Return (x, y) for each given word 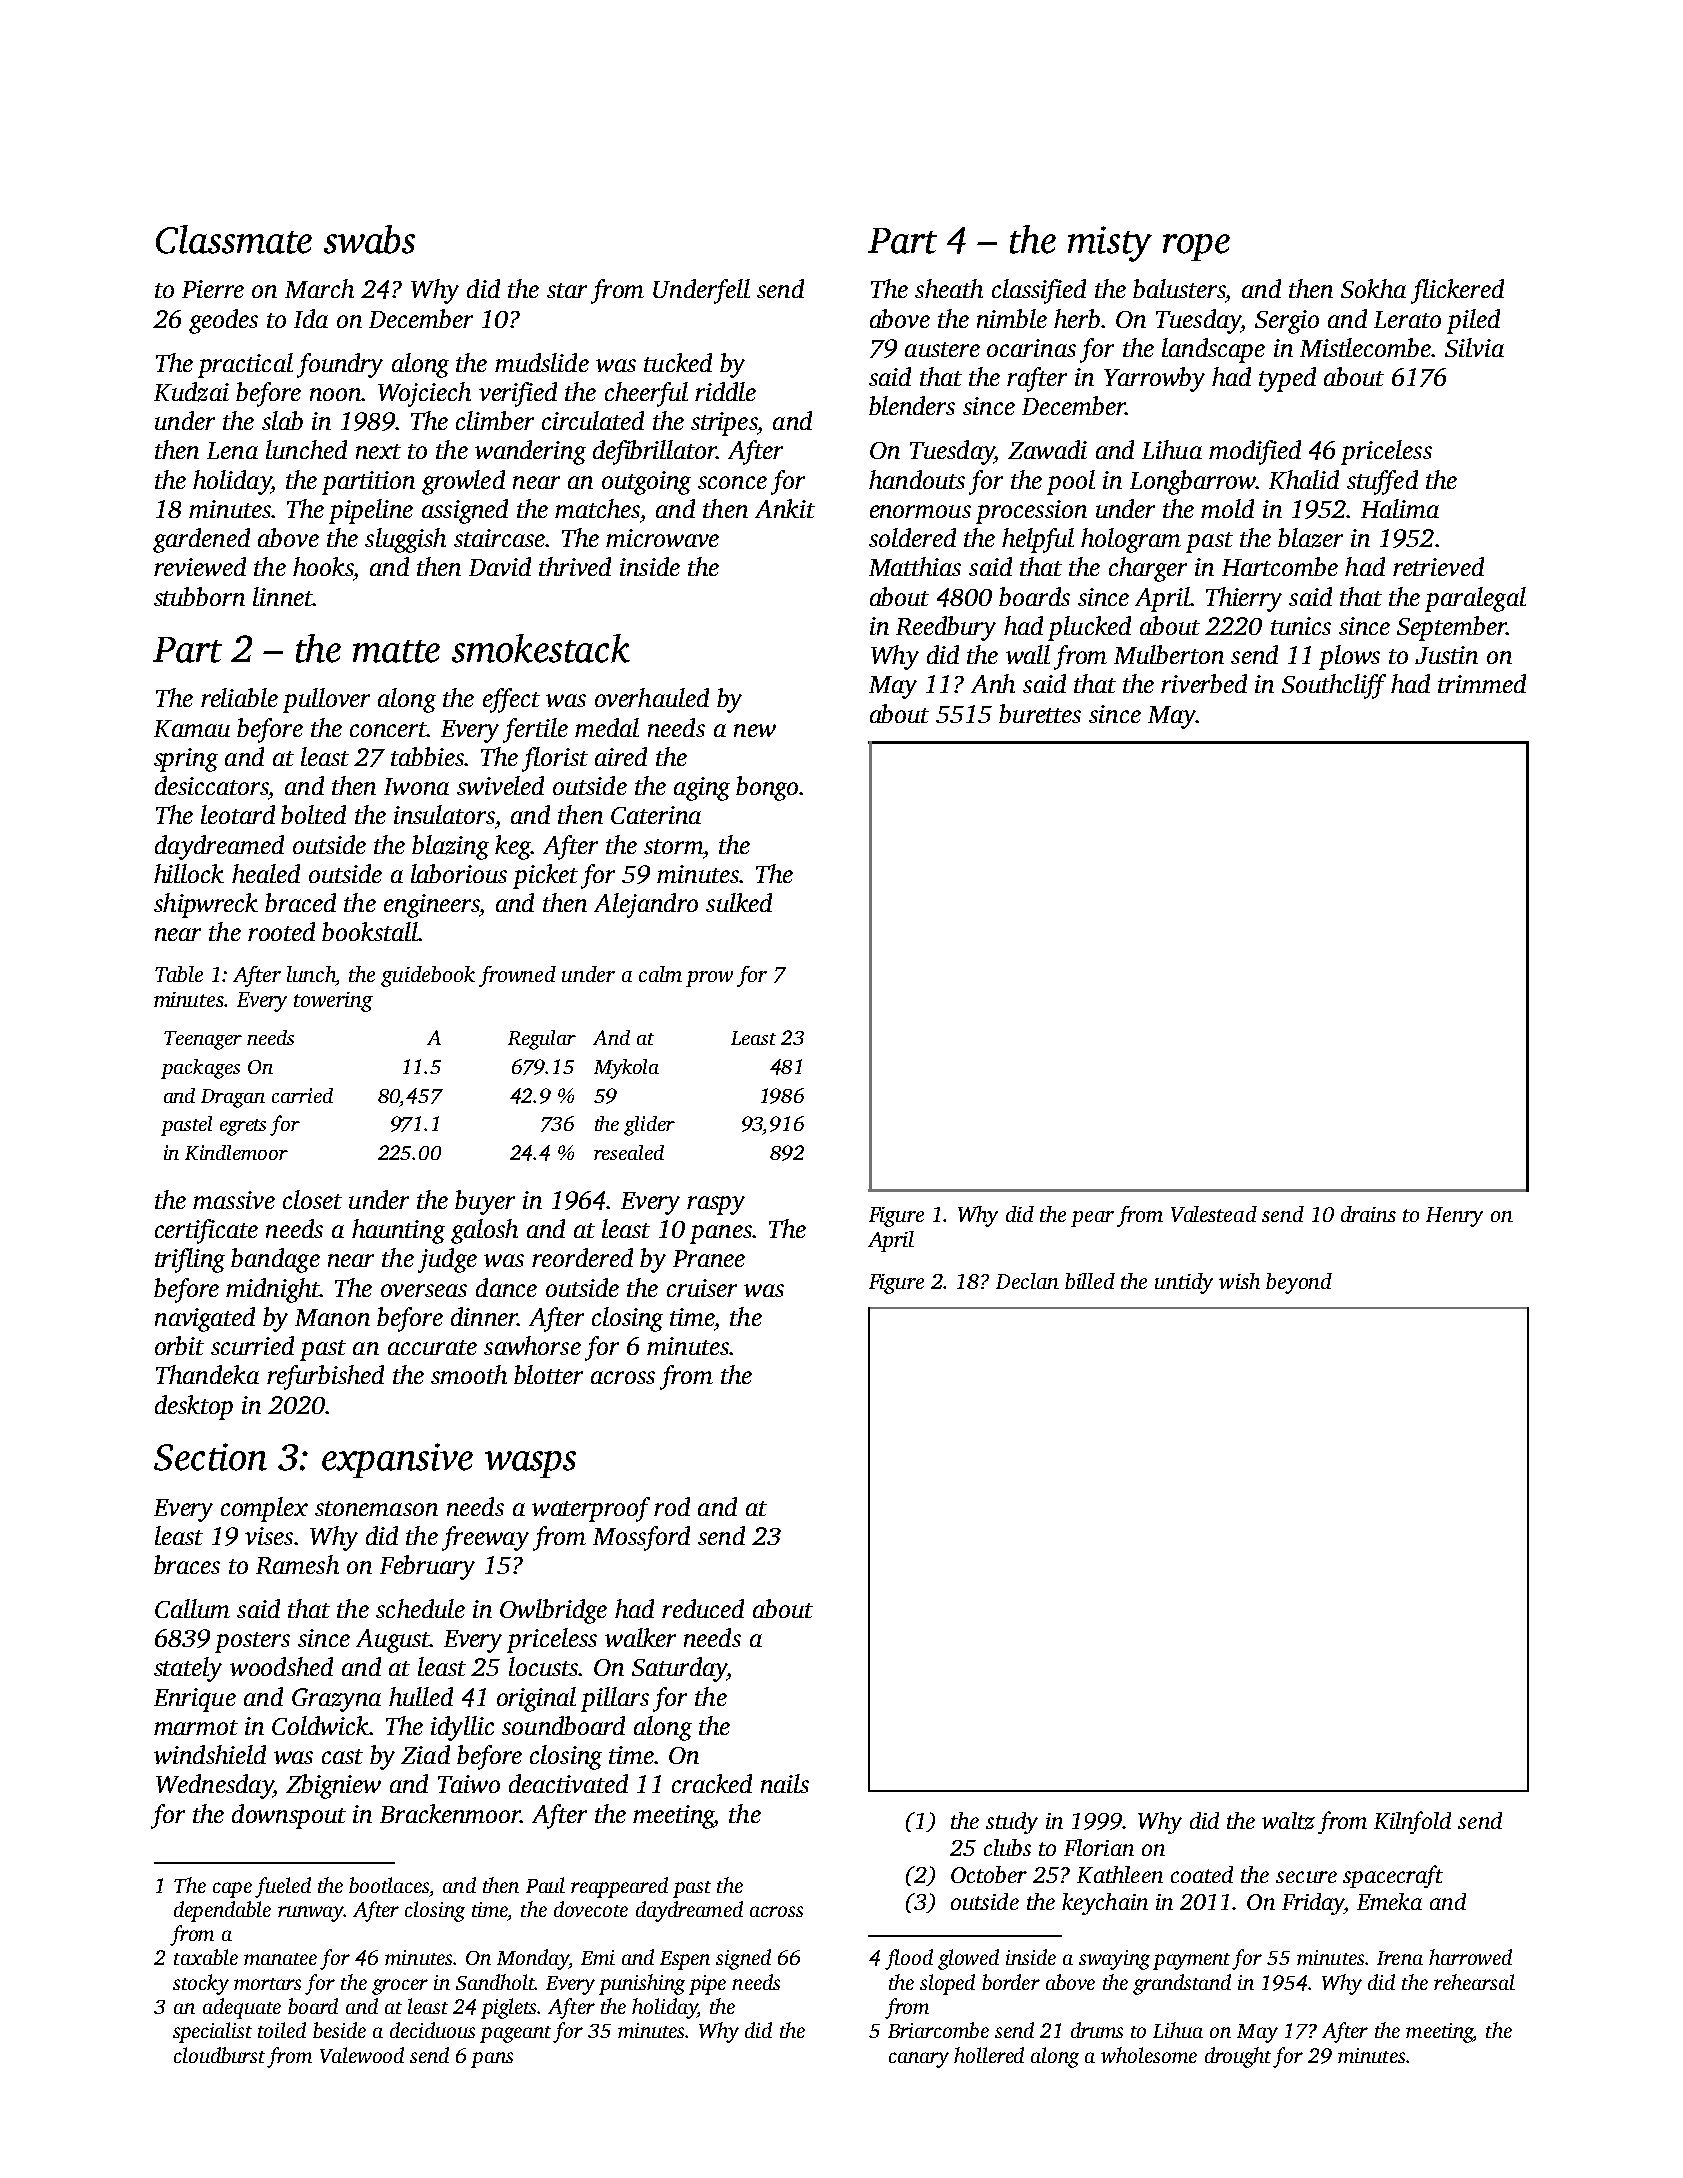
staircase (499, 538)
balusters (1179, 288)
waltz (1288, 1821)
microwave (662, 538)
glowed (968, 1959)
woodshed (281, 1666)
